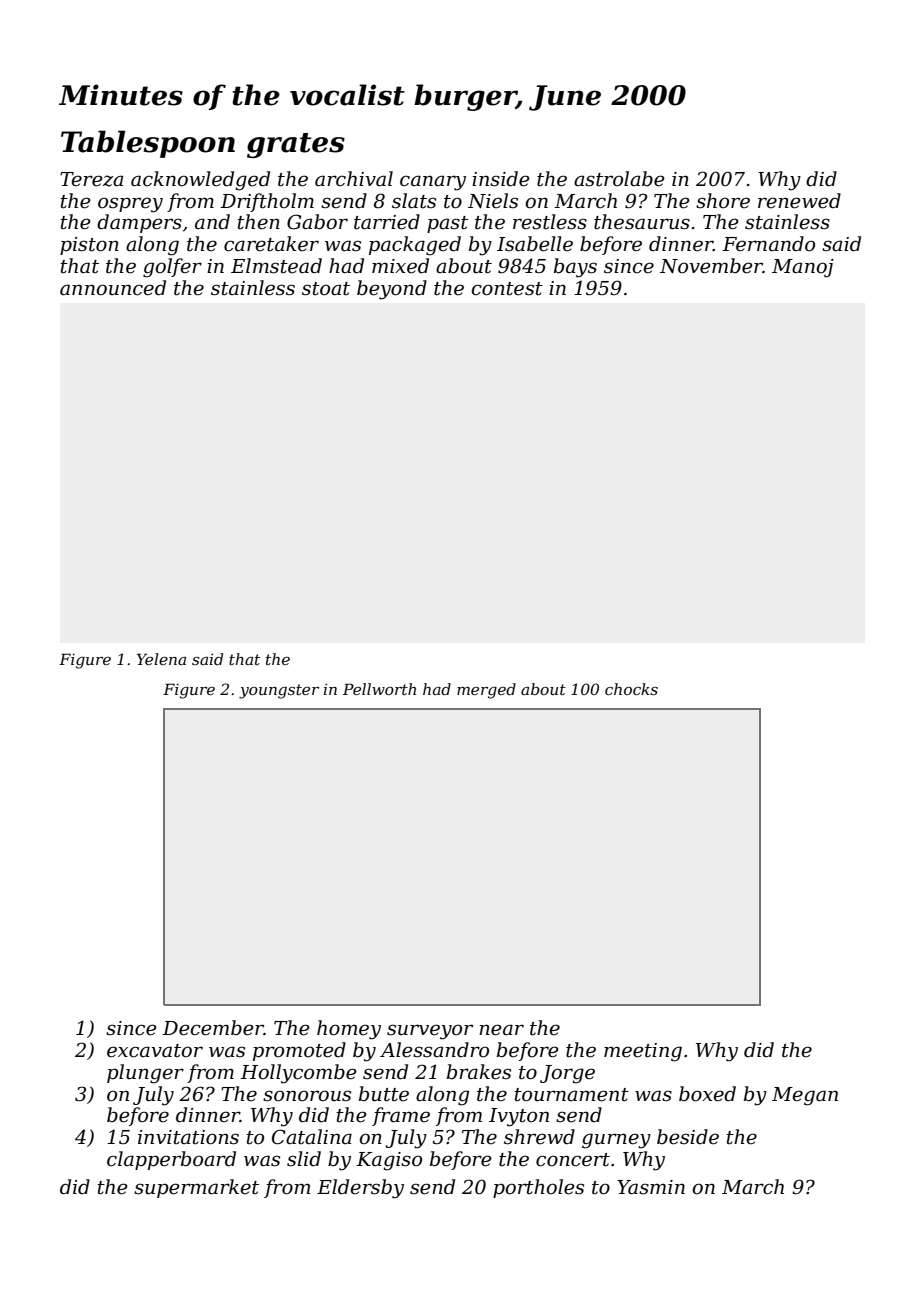 This screenshot has width=924, height=1311. I want to click on chocks, so click(631, 689).
